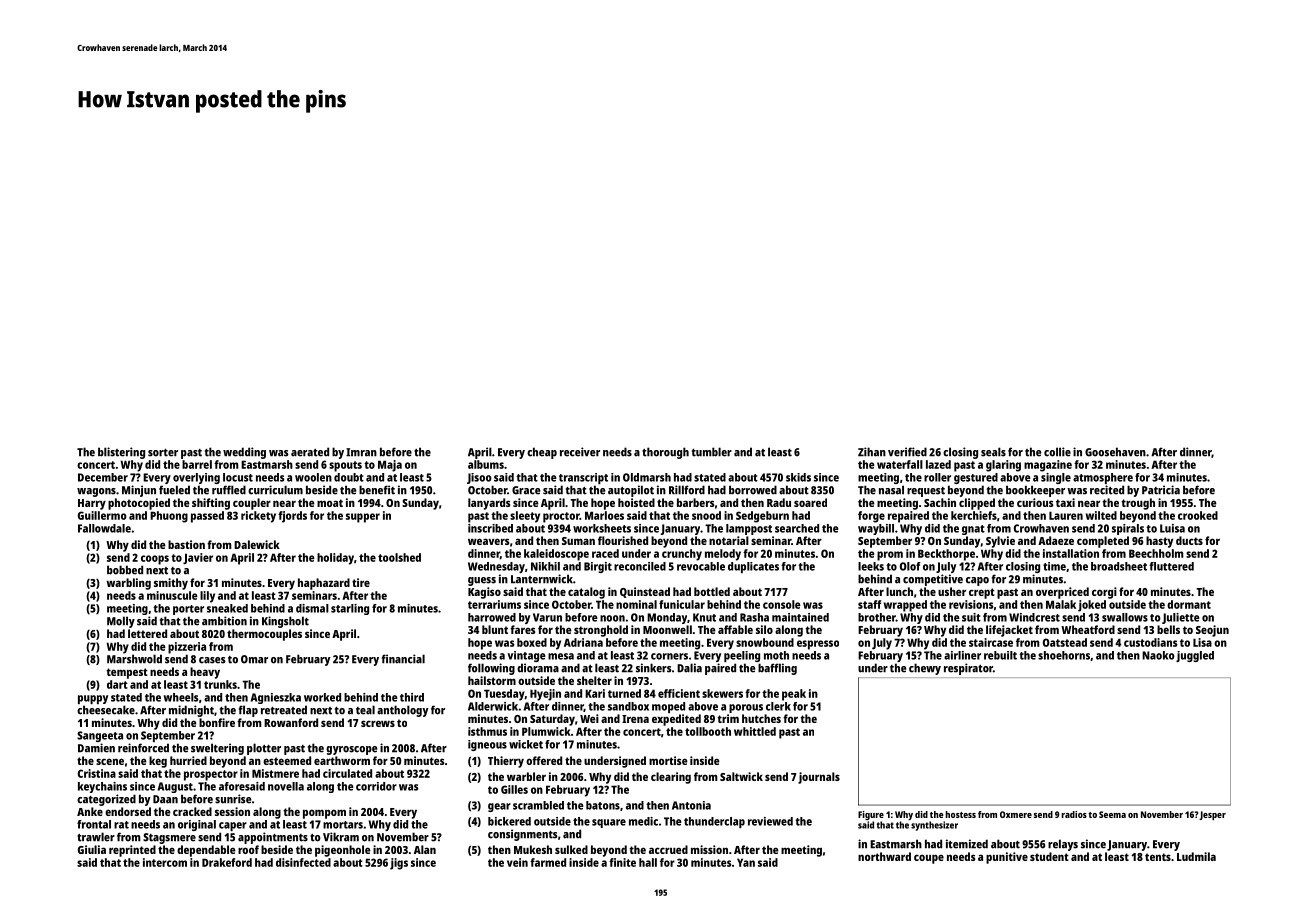 The image size is (1308, 924). I want to click on Beckthorpe, so click(946, 555).
